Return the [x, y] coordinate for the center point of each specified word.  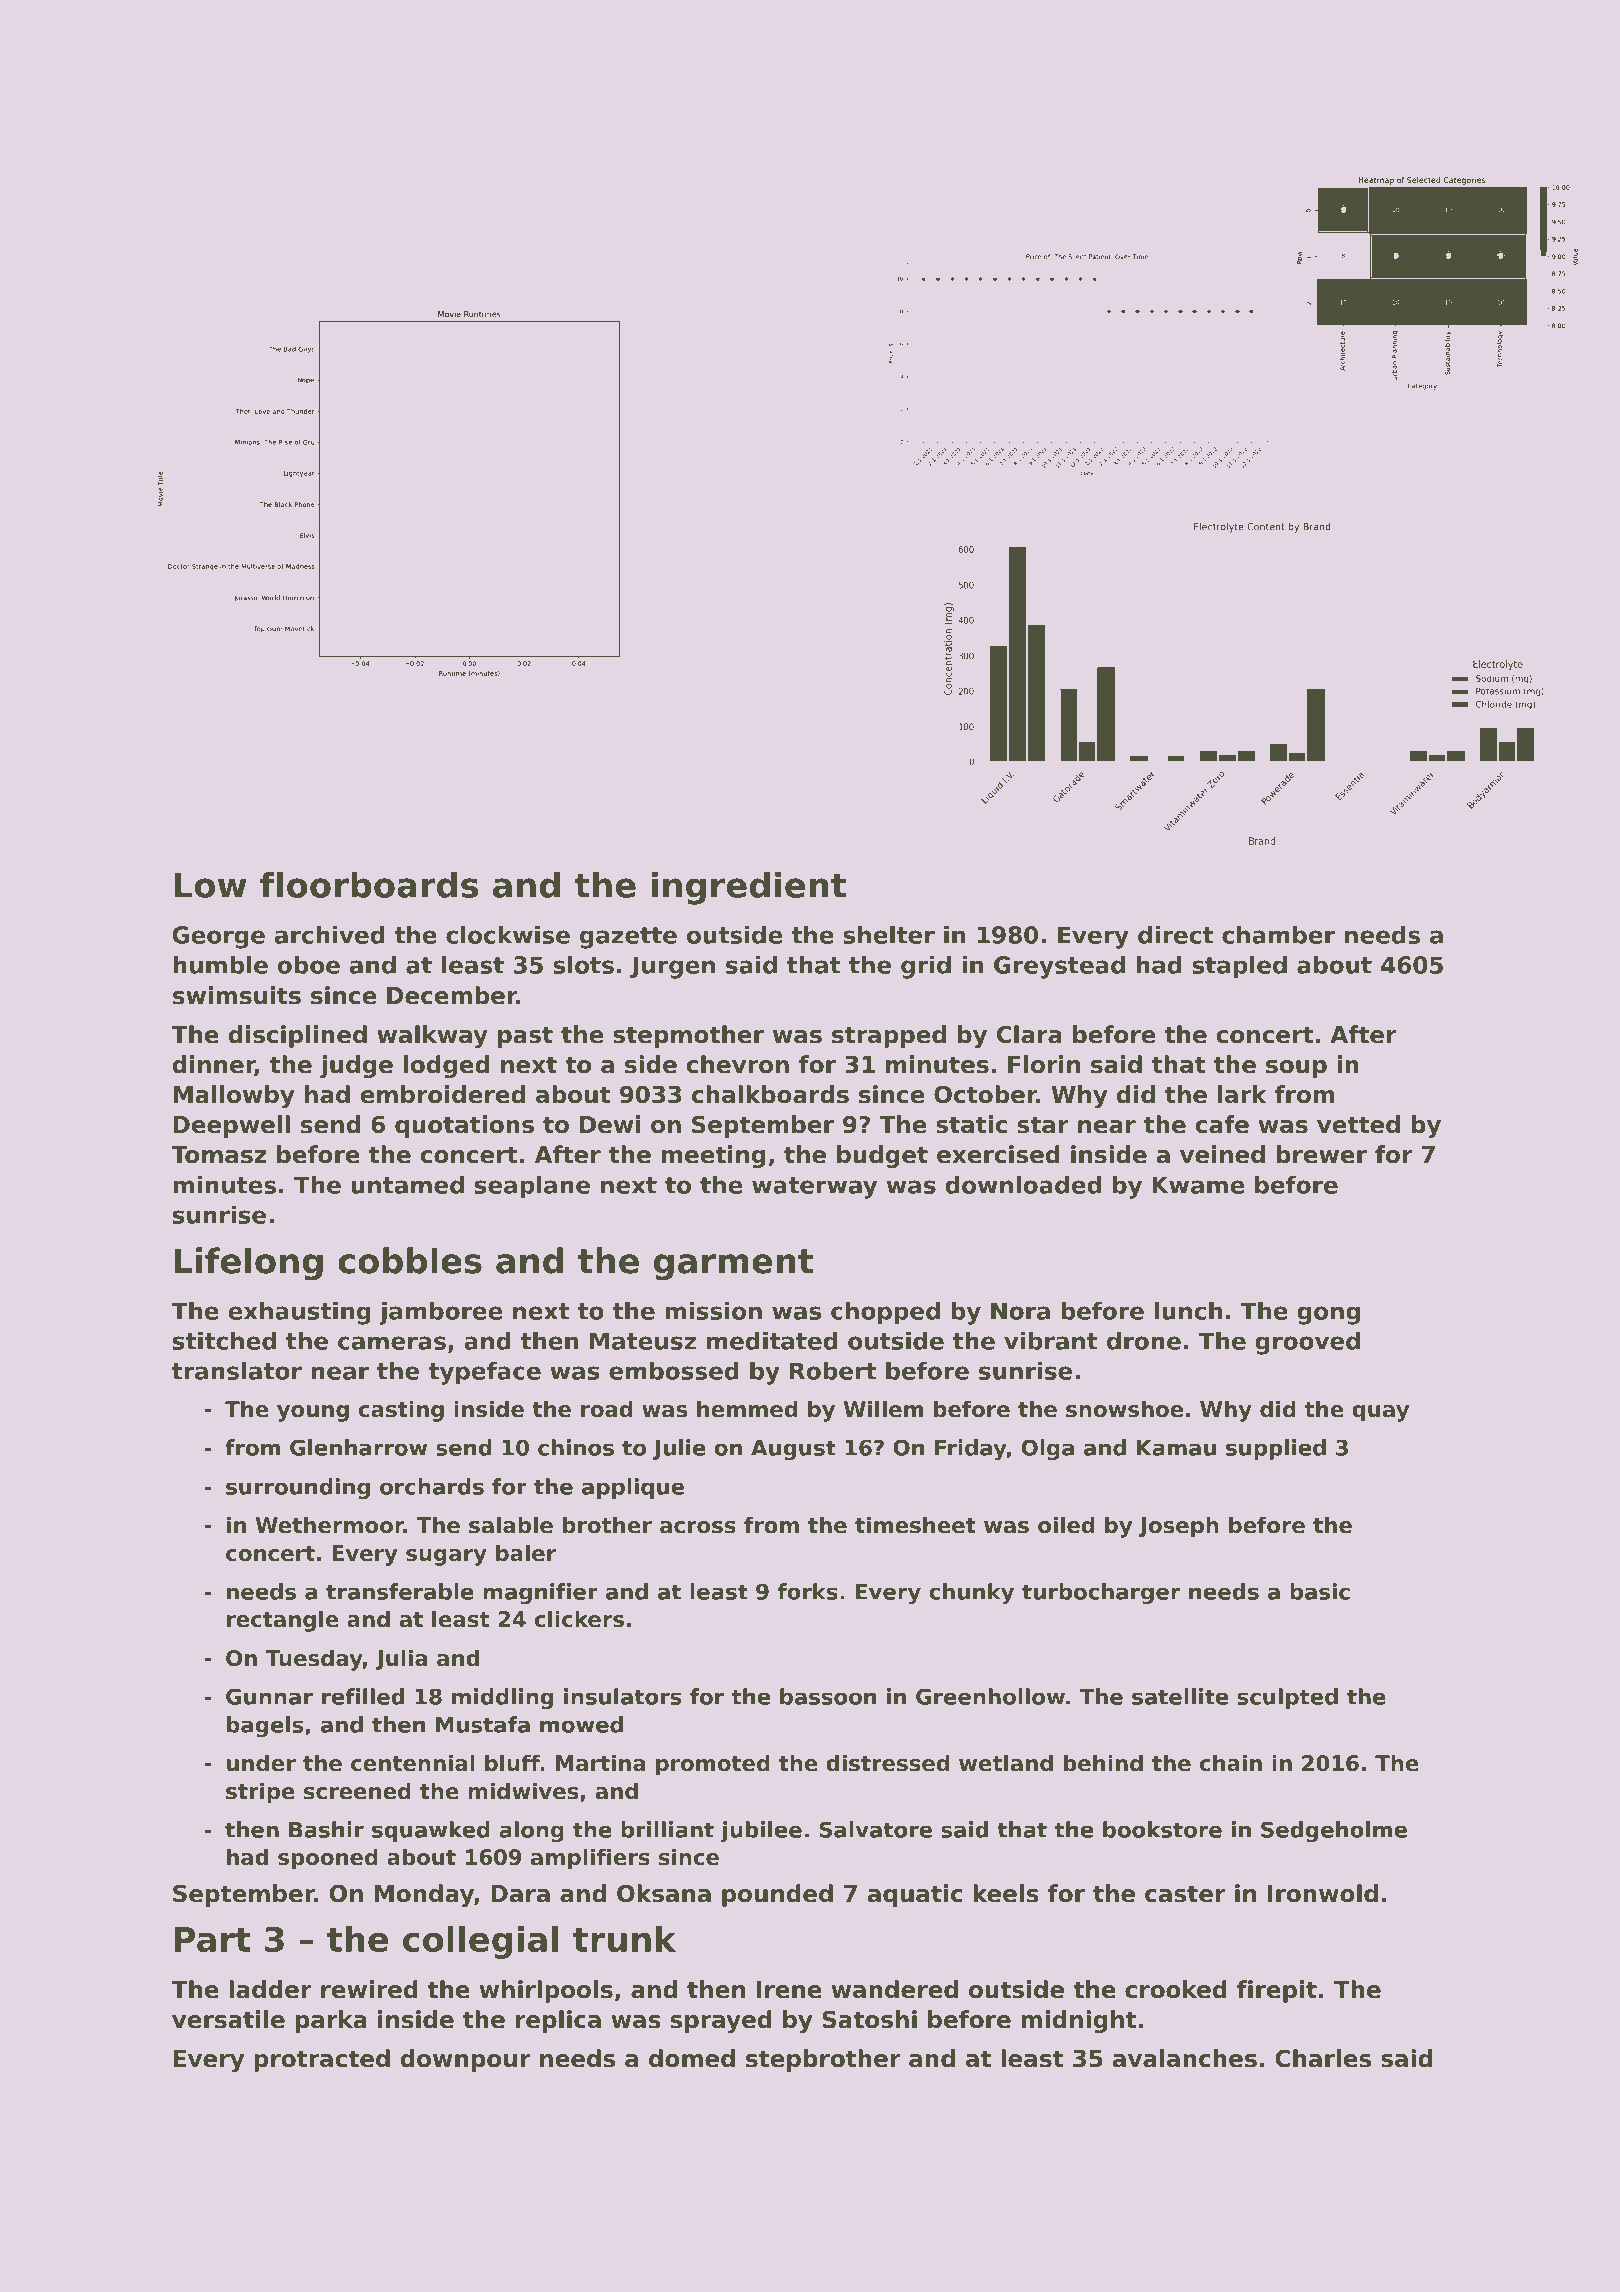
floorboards [369, 884]
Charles [1323, 2058]
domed [692, 2058]
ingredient [749, 888]
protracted [322, 2060]
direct [1175, 935]
